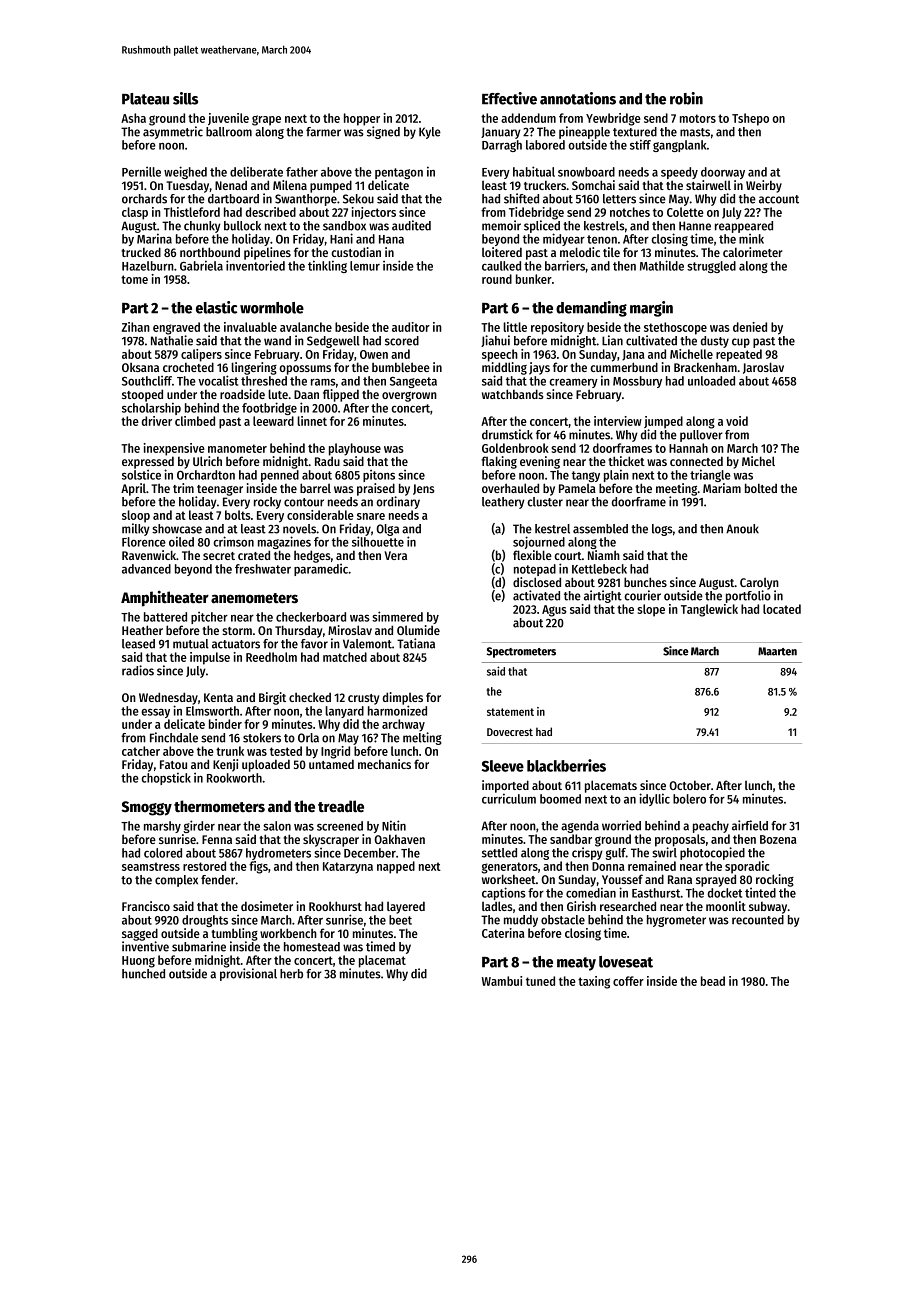 The image size is (924, 1308). What do you see at coordinates (335, 906) in the image?
I see `Rookhurst` at bounding box center [335, 906].
